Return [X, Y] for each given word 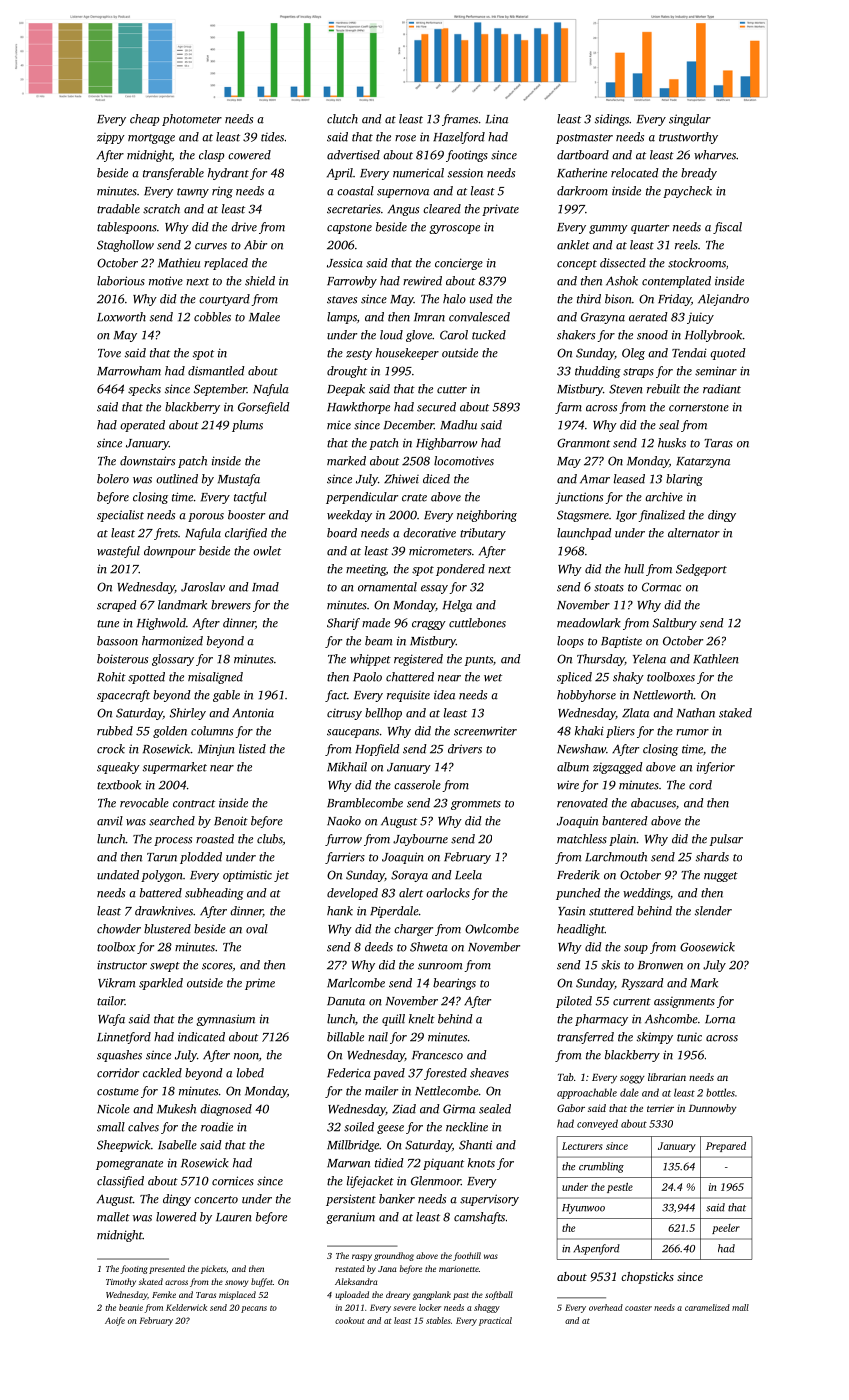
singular [690, 120]
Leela [468, 875]
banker [397, 1199]
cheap [144, 120]
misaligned [215, 678]
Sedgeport [701, 570]
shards [712, 857]
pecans [254, 1309]
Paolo [367, 677]
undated [118, 875]
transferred [585, 1038]
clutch [342, 119]
